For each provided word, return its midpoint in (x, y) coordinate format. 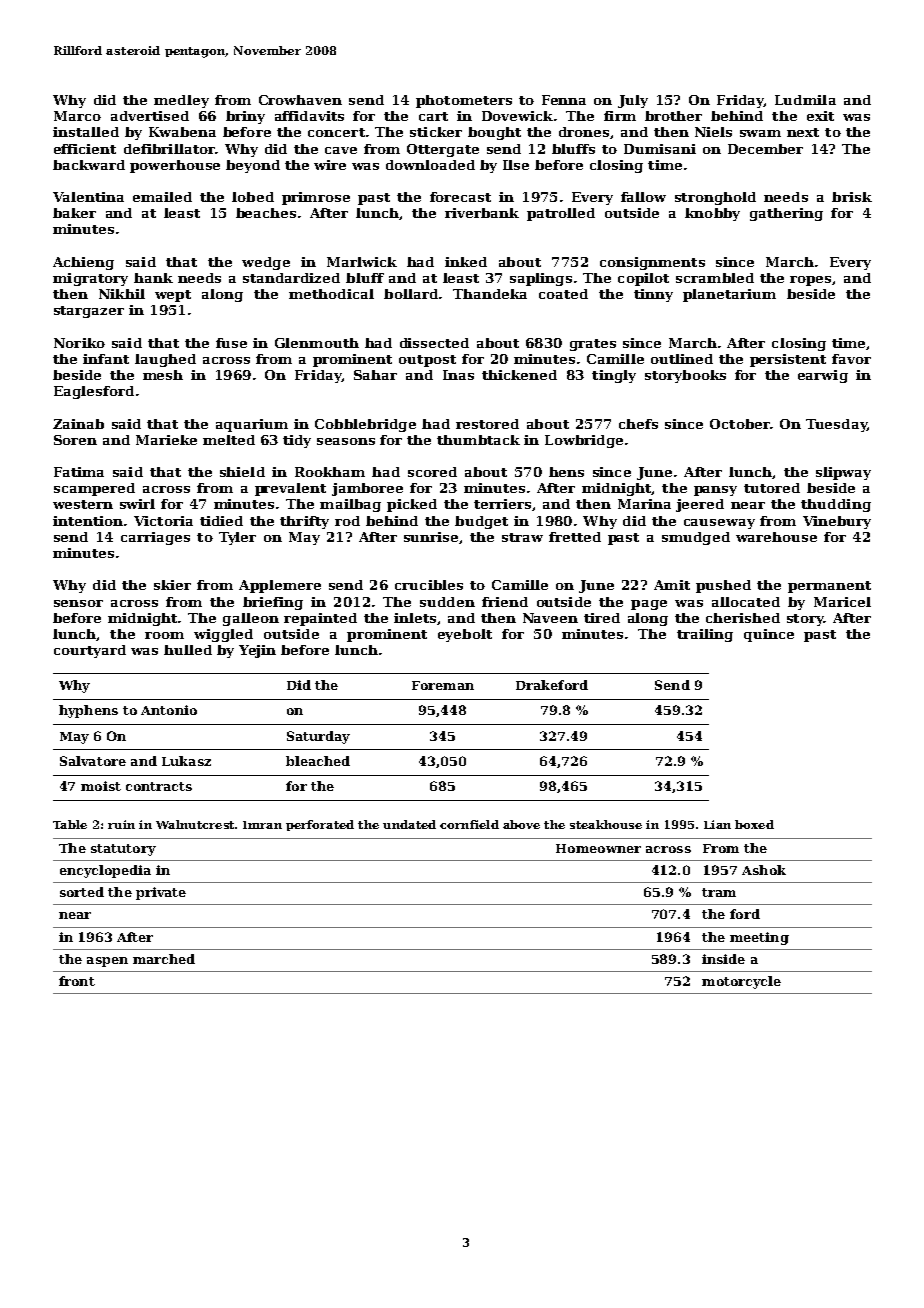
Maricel (842, 602)
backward (89, 165)
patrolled (561, 214)
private (161, 893)
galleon (251, 619)
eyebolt (465, 635)
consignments (652, 263)
